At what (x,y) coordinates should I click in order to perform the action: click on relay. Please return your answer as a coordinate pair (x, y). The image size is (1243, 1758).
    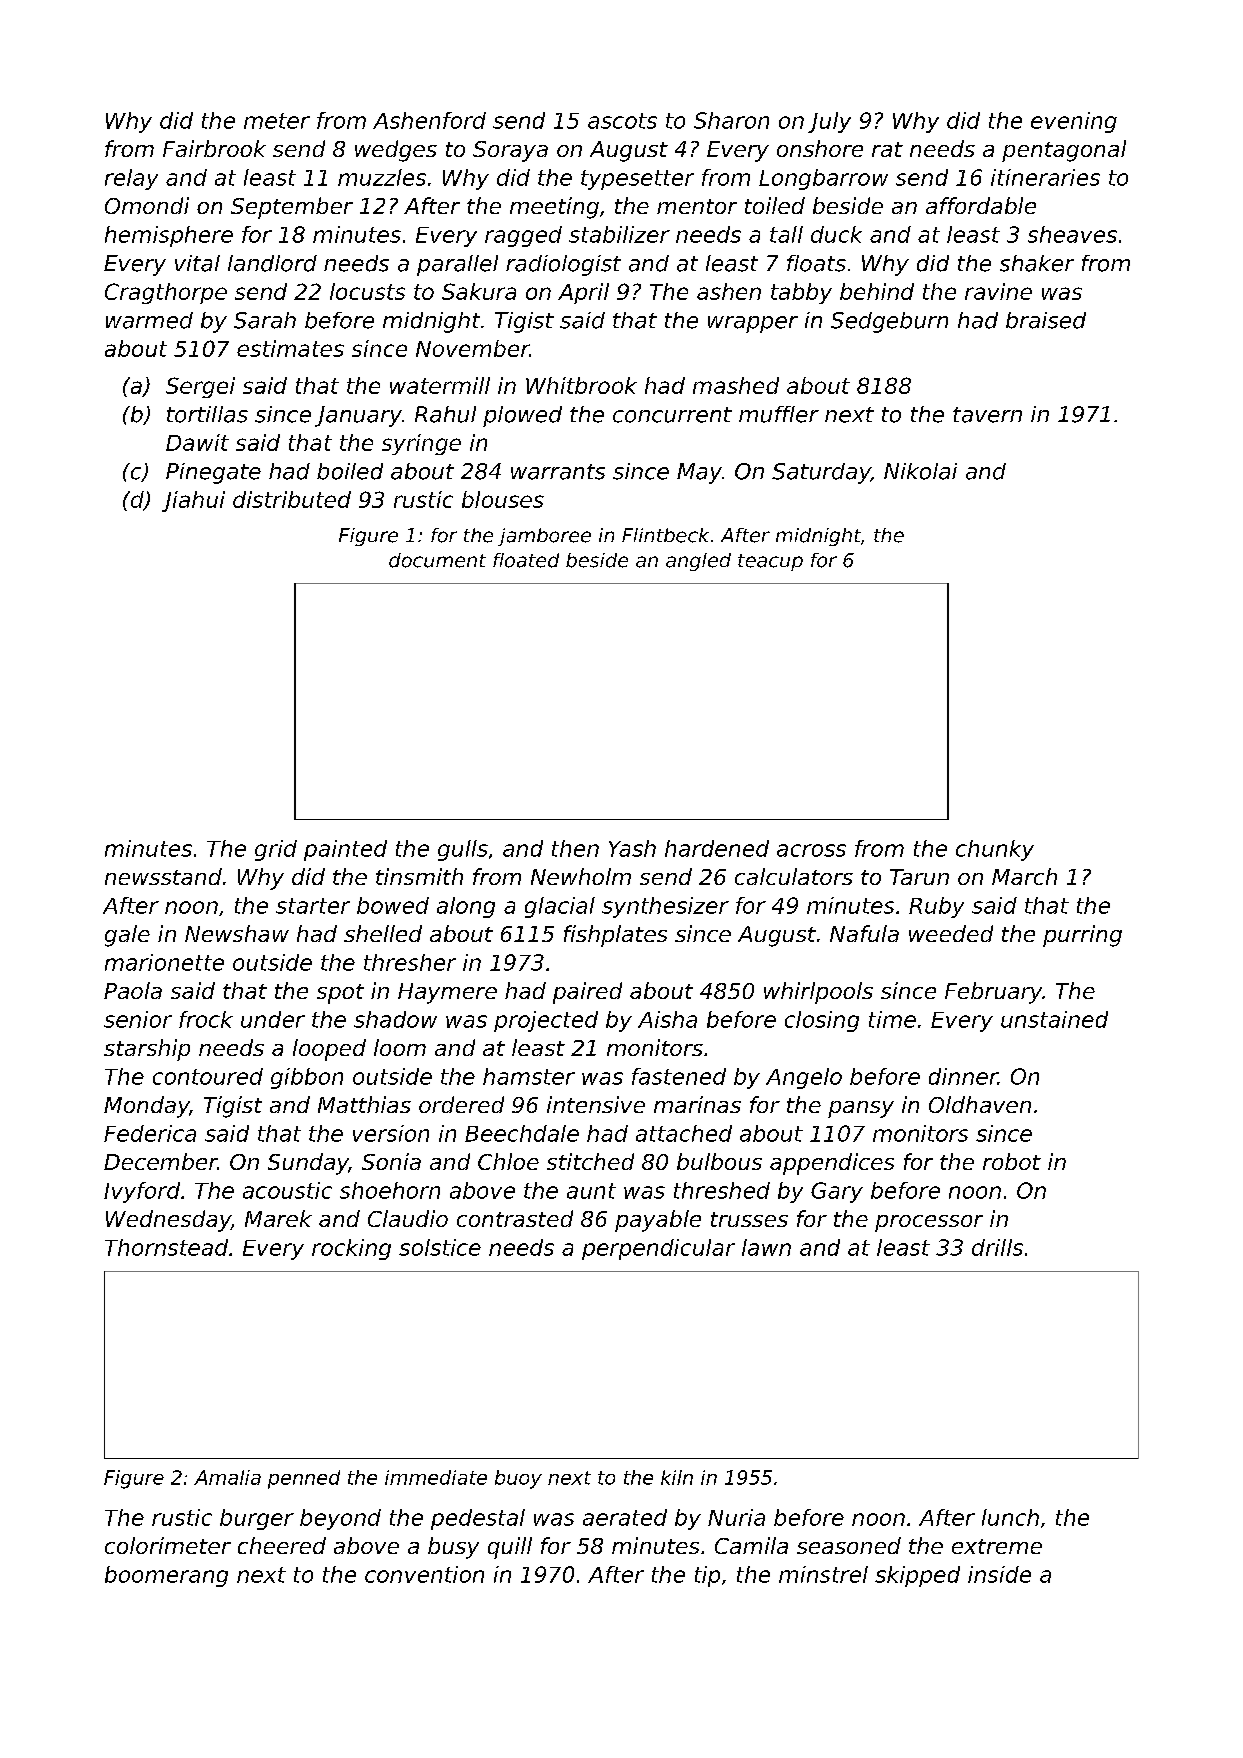
    Looking at the image, I should click on (131, 179).
